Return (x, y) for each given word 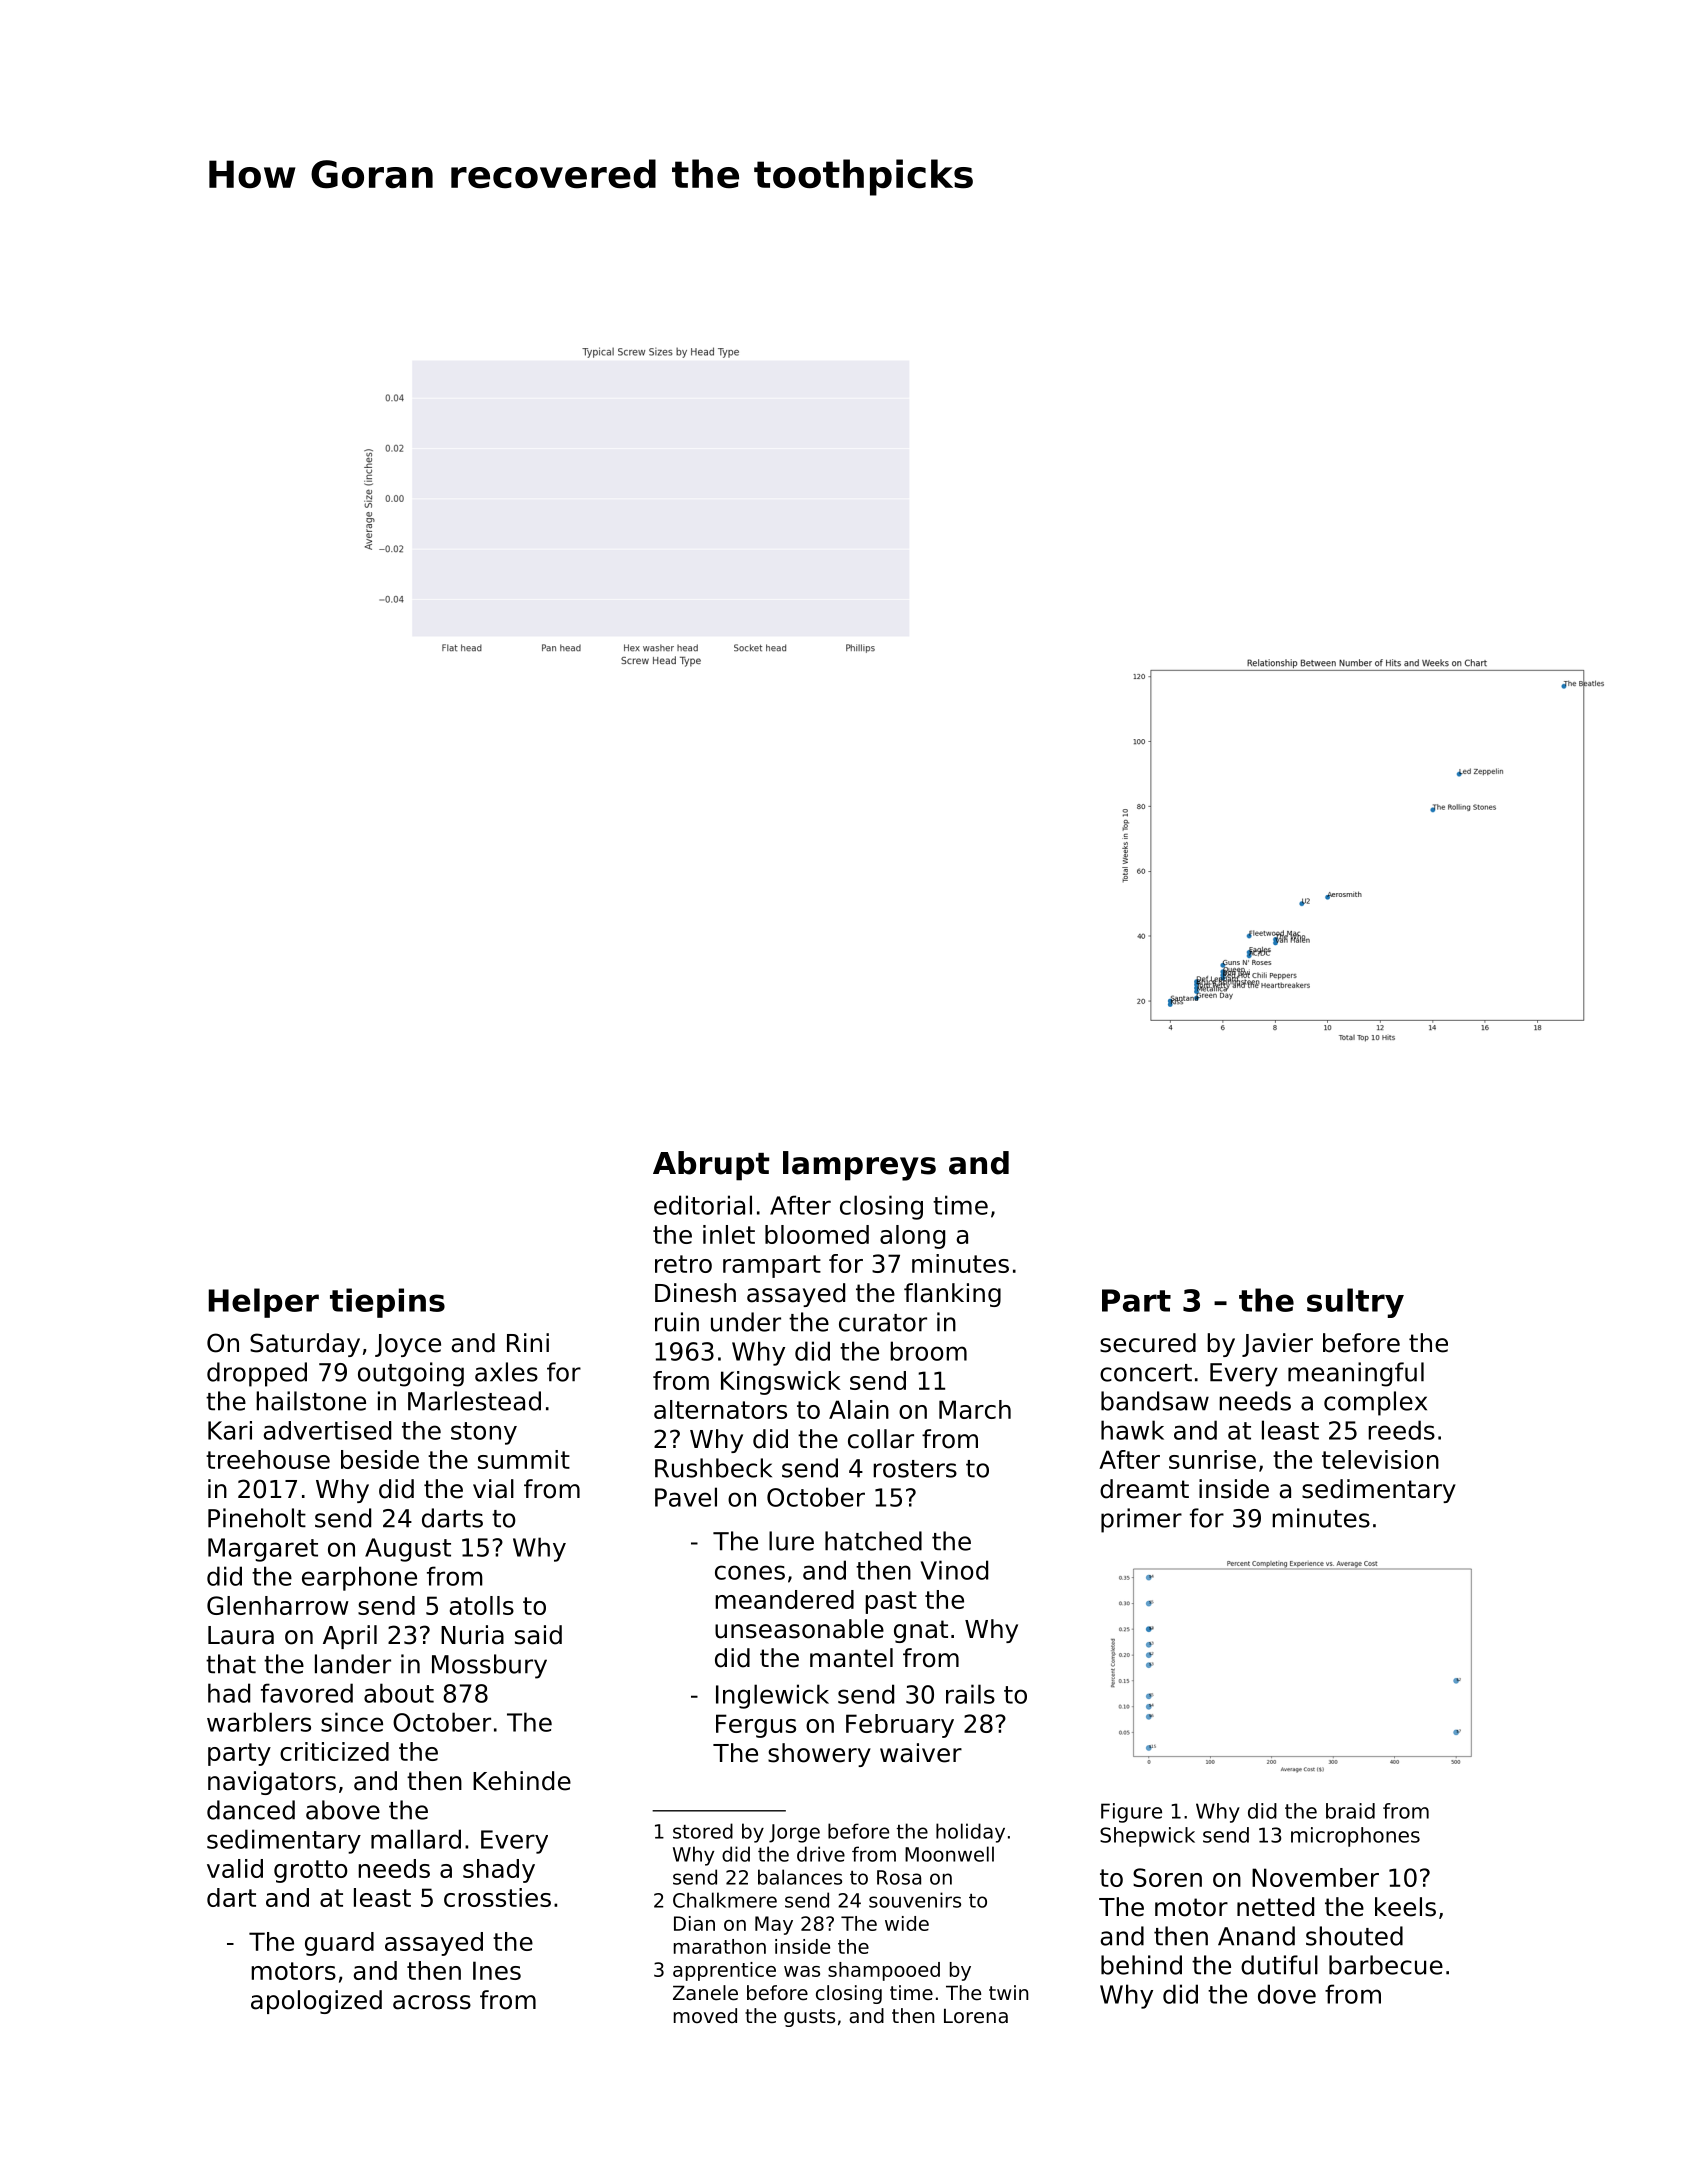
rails (970, 1694)
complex (1375, 1403)
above (343, 1810)
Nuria (472, 1635)
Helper (264, 1303)
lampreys (859, 1166)
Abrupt (711, 1166)
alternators (720, 1409)
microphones (1355, 1837)
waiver (921, 1753)
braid (1350, 1811)
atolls (482, 1605)
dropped (257, 1374)
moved (705, 2015)
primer (1141, 1520)
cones (750, 1572)
